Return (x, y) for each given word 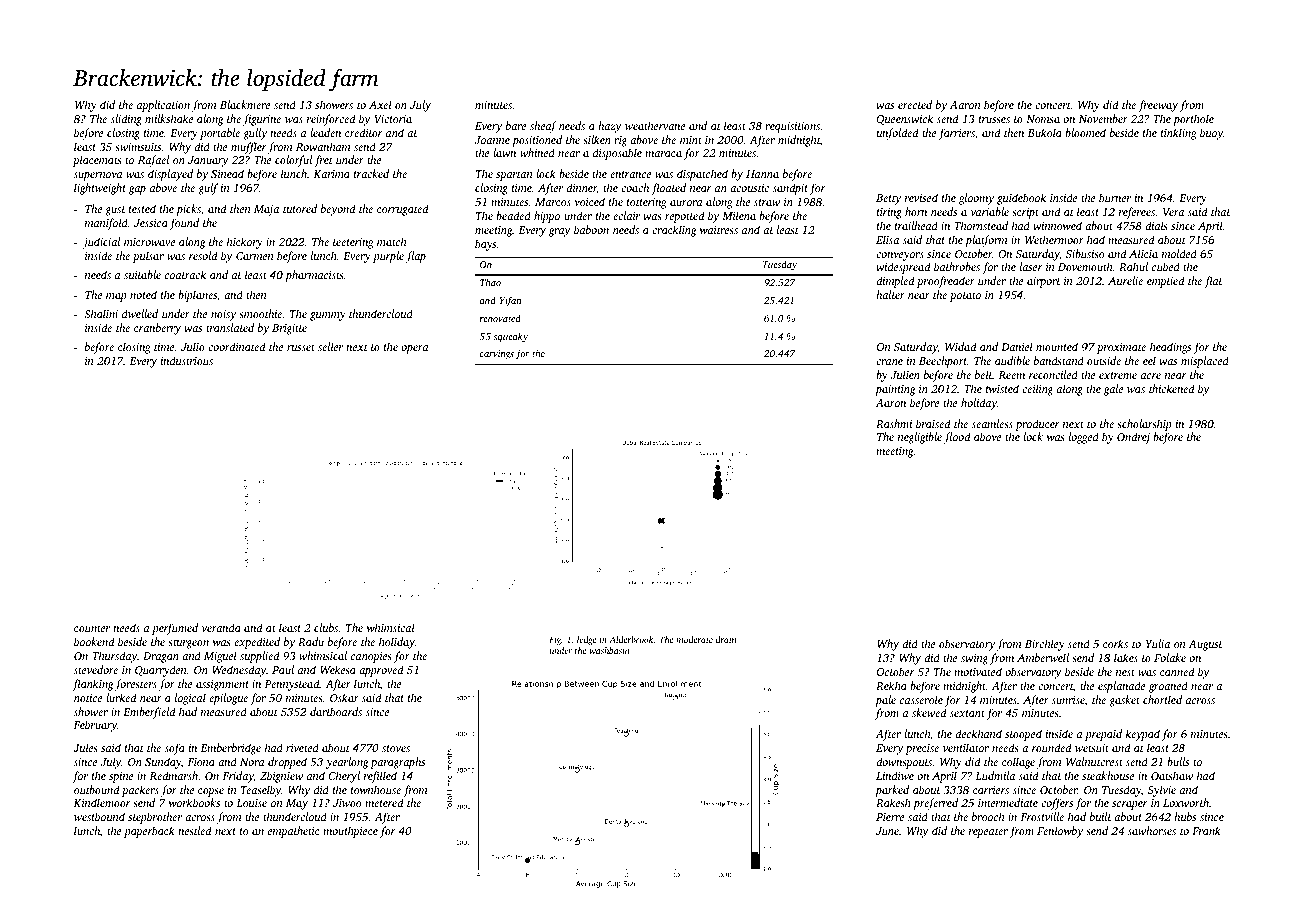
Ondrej (1133, 438)
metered (384, 802)
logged (1084, 438)
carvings (497, 355)
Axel (380, 104)
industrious (187, 360)
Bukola (1045, 132)
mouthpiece (350, 832)
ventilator (966, 747)
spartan (514, 176)
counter (92, 628)
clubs (326, 627)
